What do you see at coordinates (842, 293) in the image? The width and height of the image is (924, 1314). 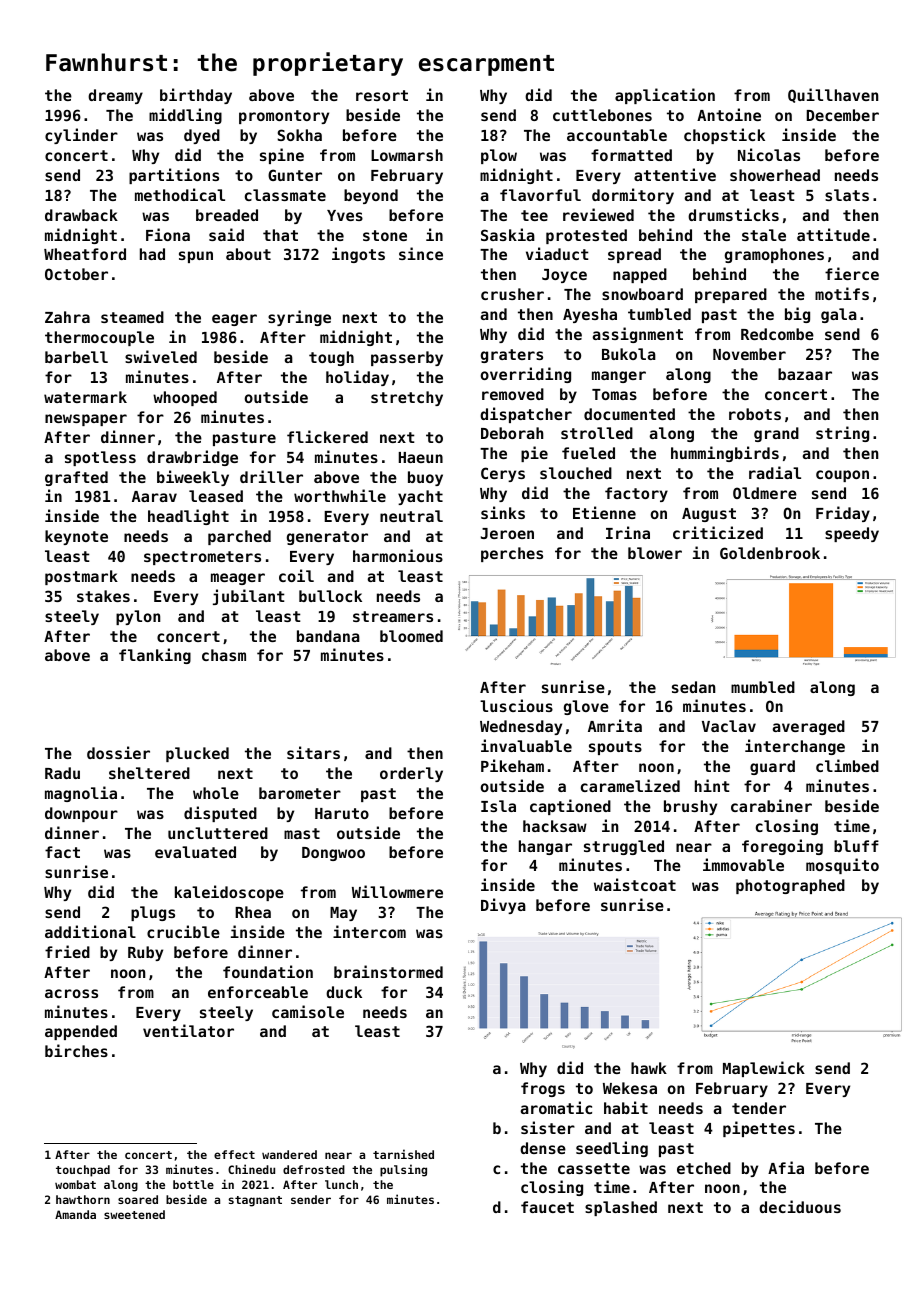 I see `motifs` at bounding box center [842, 293].
